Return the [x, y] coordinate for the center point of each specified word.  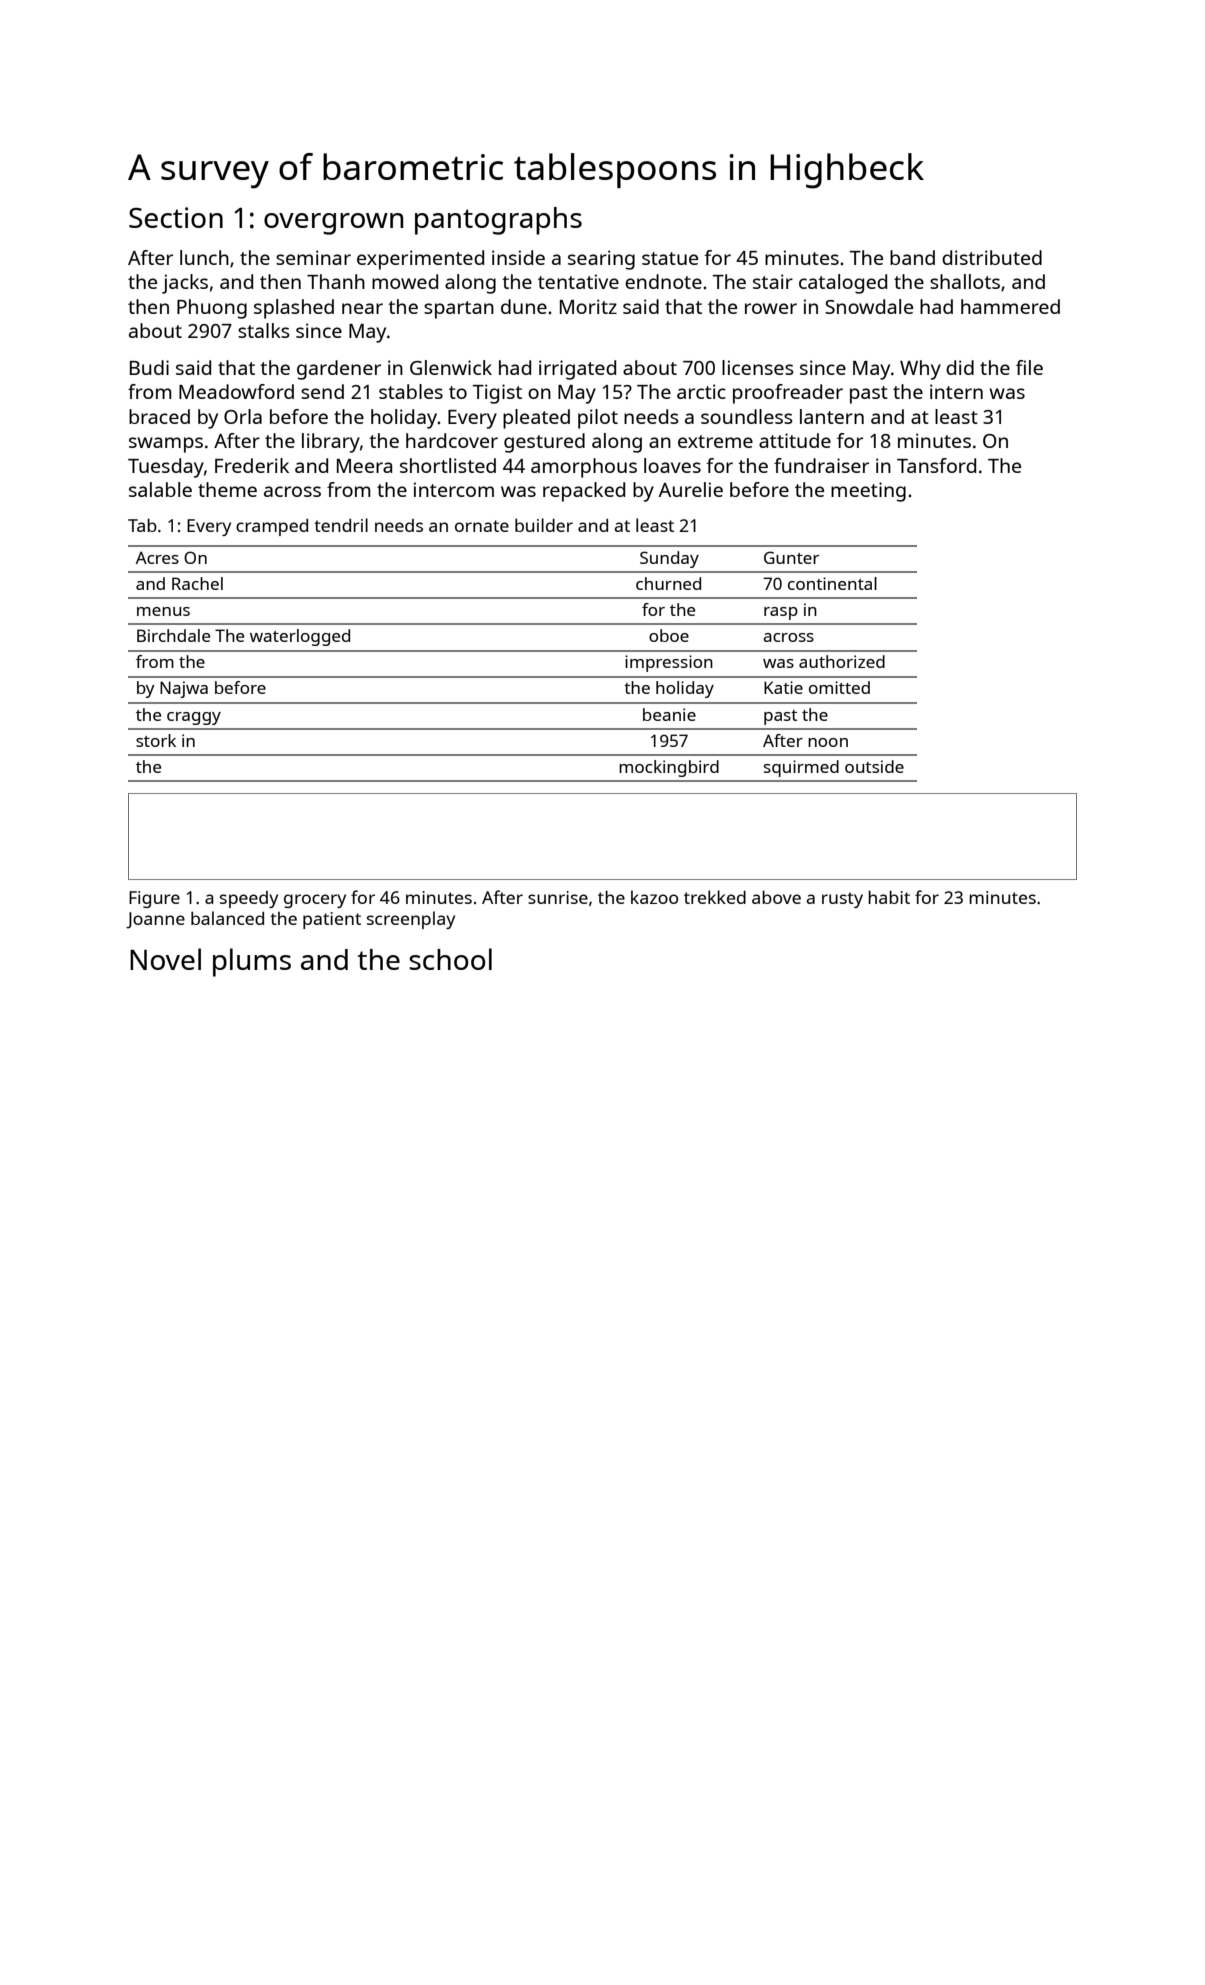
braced [159, 416]
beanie [669, 714]
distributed [992, 257]
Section [176, 217]
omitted [839, 687]
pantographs [498, 221]
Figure [154, 899]
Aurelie [691, 489]
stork [156, 740]
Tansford [936, 465]
